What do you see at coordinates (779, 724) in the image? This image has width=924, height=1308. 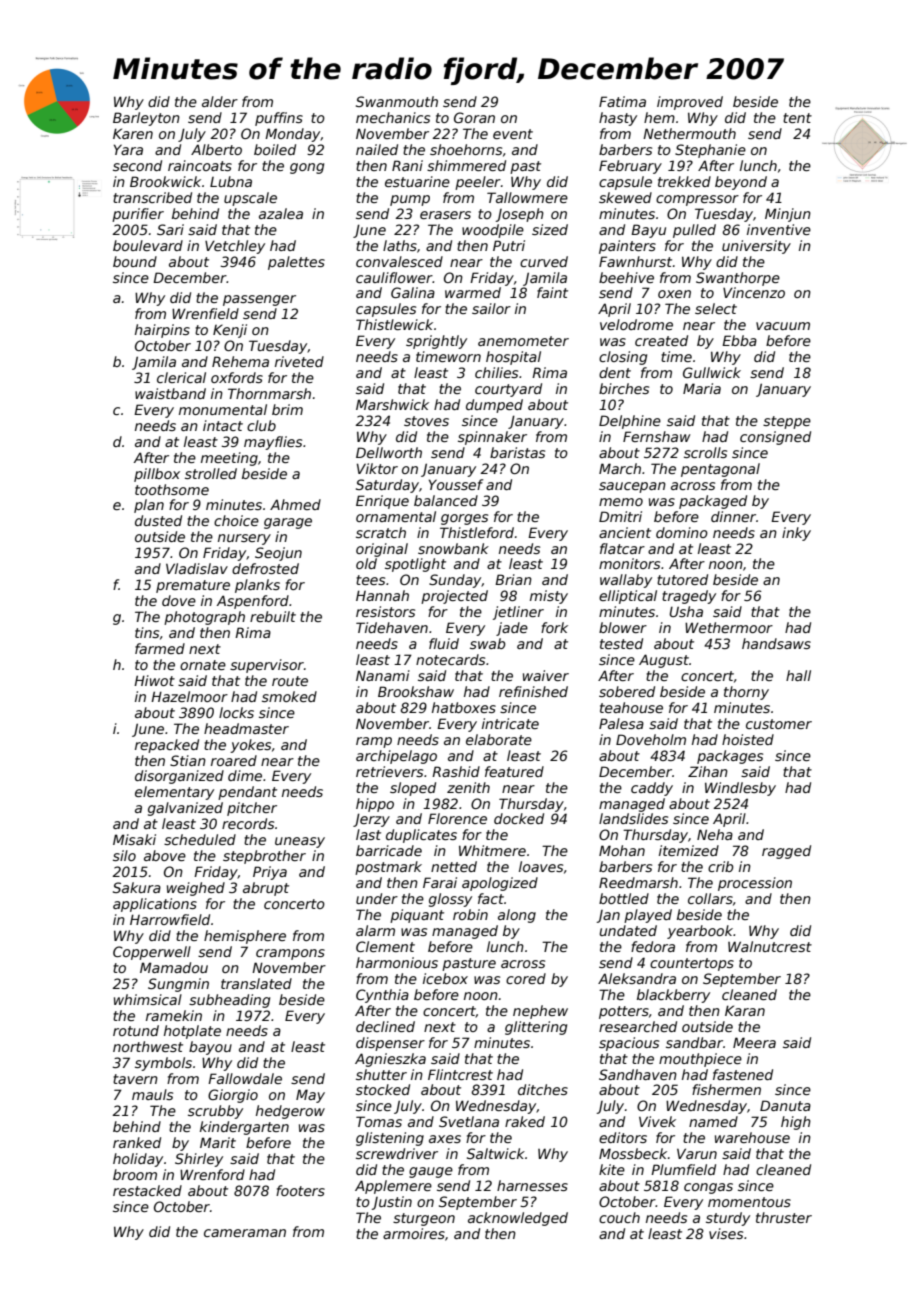 I see `customer` at bounding box center [779, 724].
